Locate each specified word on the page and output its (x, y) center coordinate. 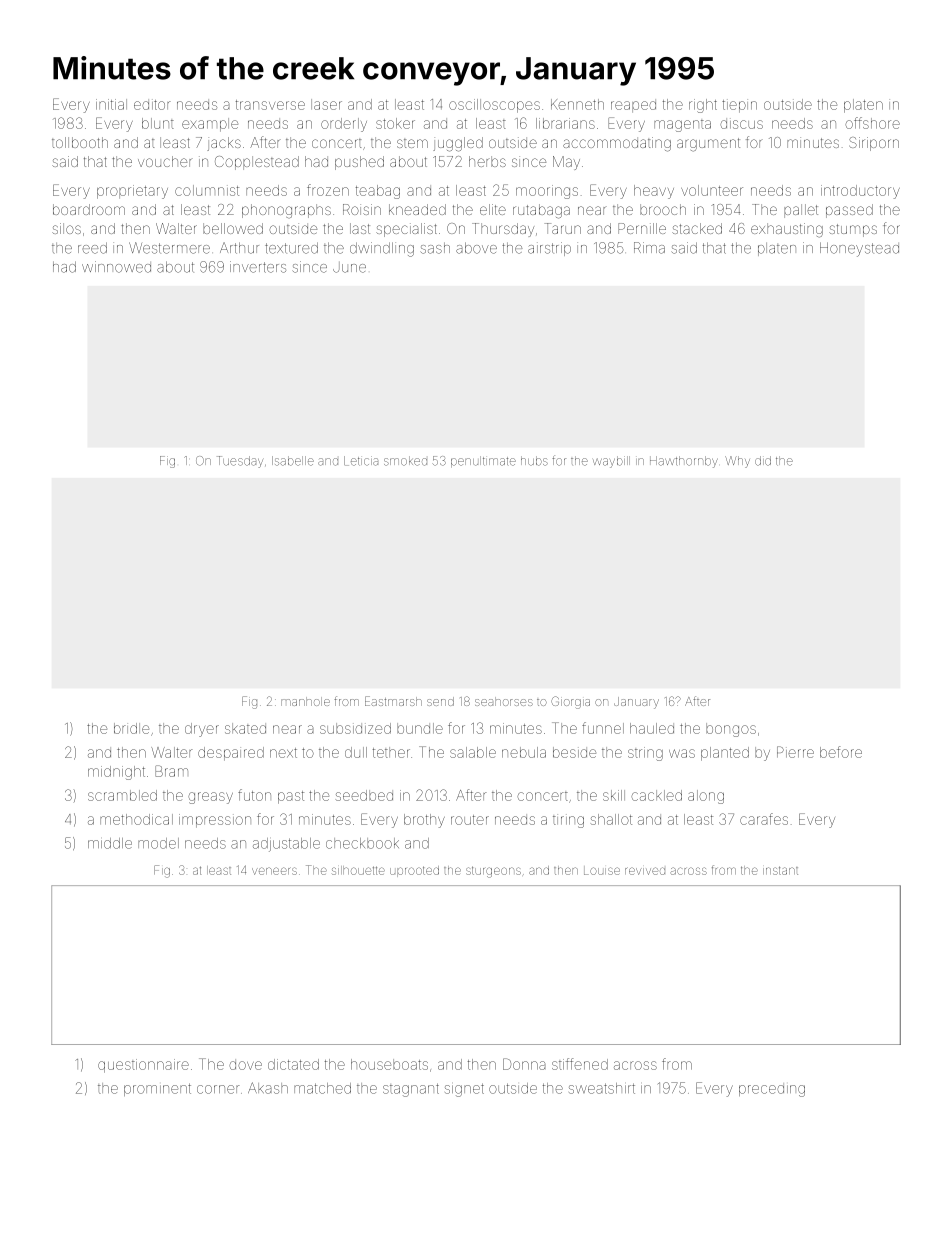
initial (111, 104)
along (706, 797)
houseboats (389, 1064)
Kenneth (577, 104)
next (283, 753)
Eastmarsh (393, 701)
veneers (274, 871)
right (703, 106)
